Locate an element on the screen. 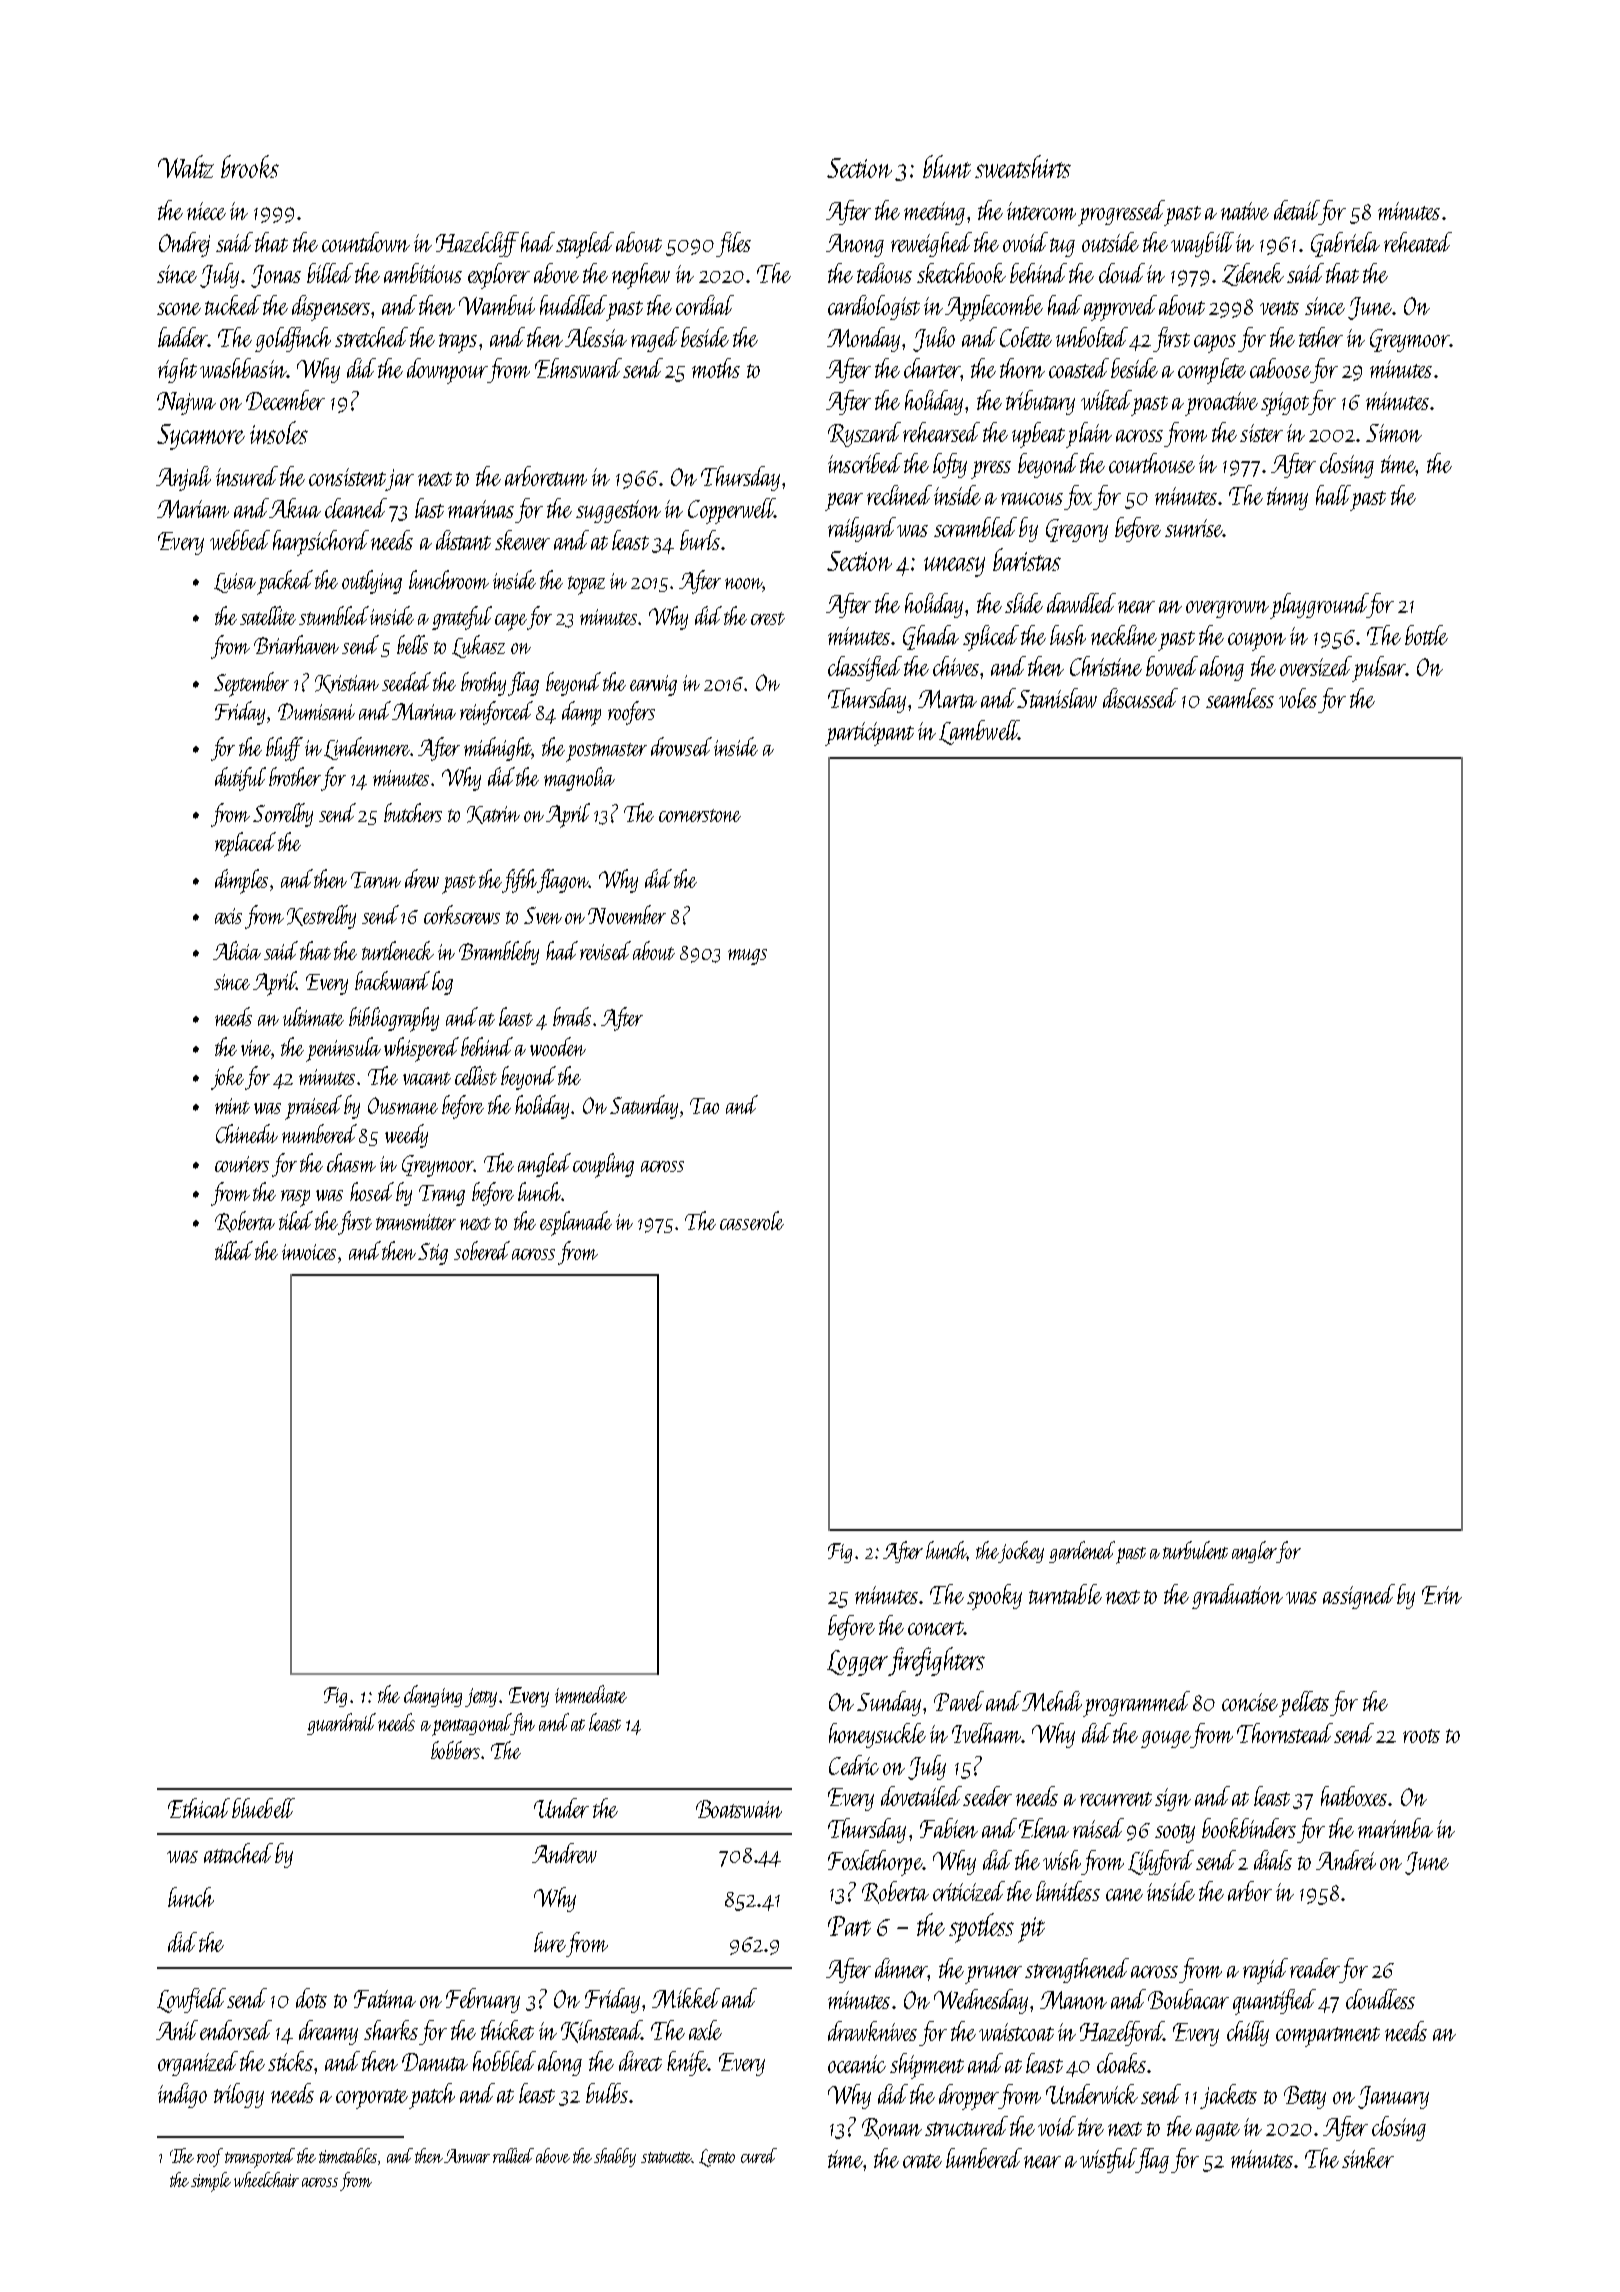 This screenshot has width=1620, height=2292. Stig is located at coordinates (433, 1254).
